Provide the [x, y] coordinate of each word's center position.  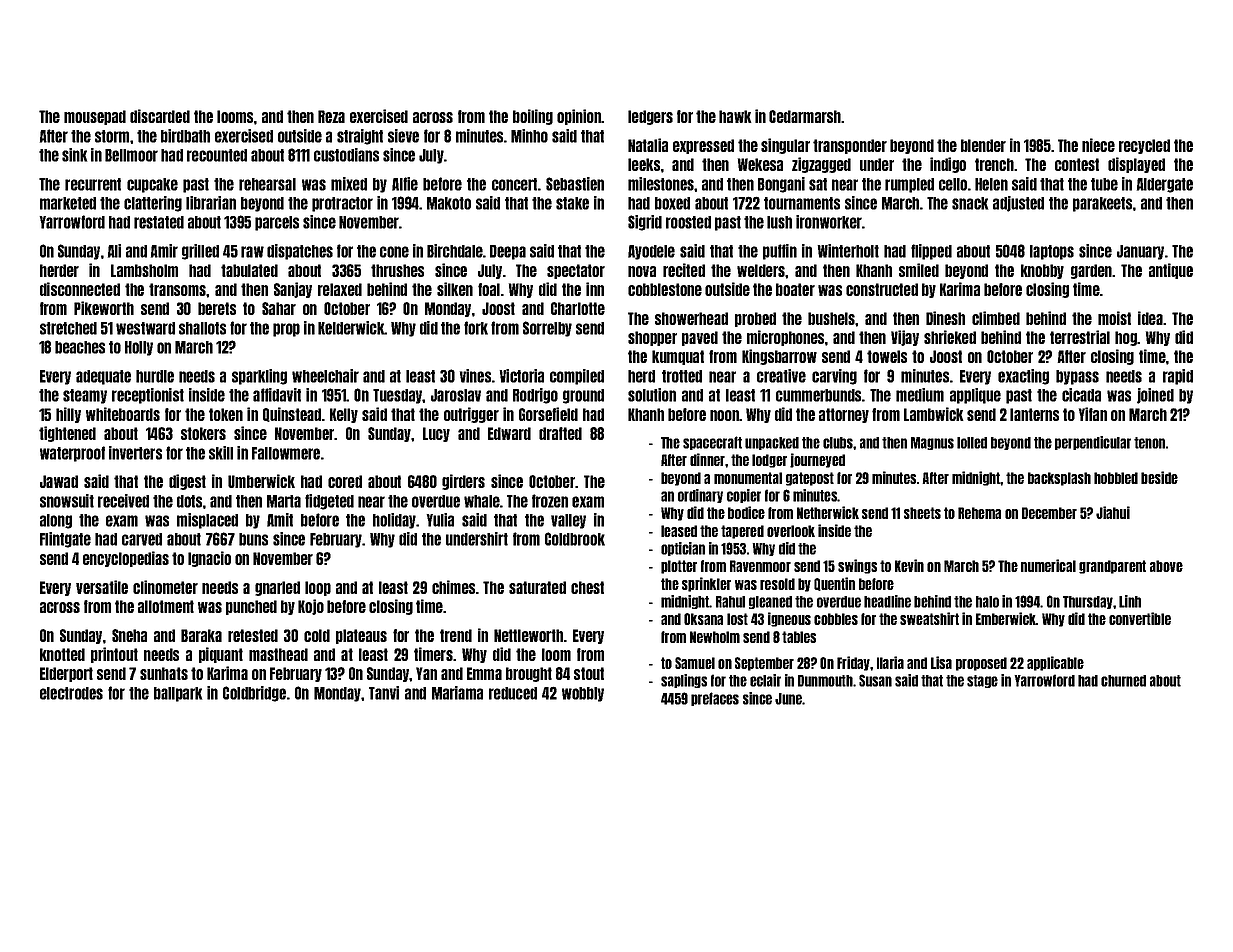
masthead [278, 654]
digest [187, 482]
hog [1126, 338]
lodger [769, 461]
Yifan [1093, 414]
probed [755, 319]
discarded [160, 116]
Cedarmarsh [805, 116]
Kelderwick [351, 328]
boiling [533, 117]
